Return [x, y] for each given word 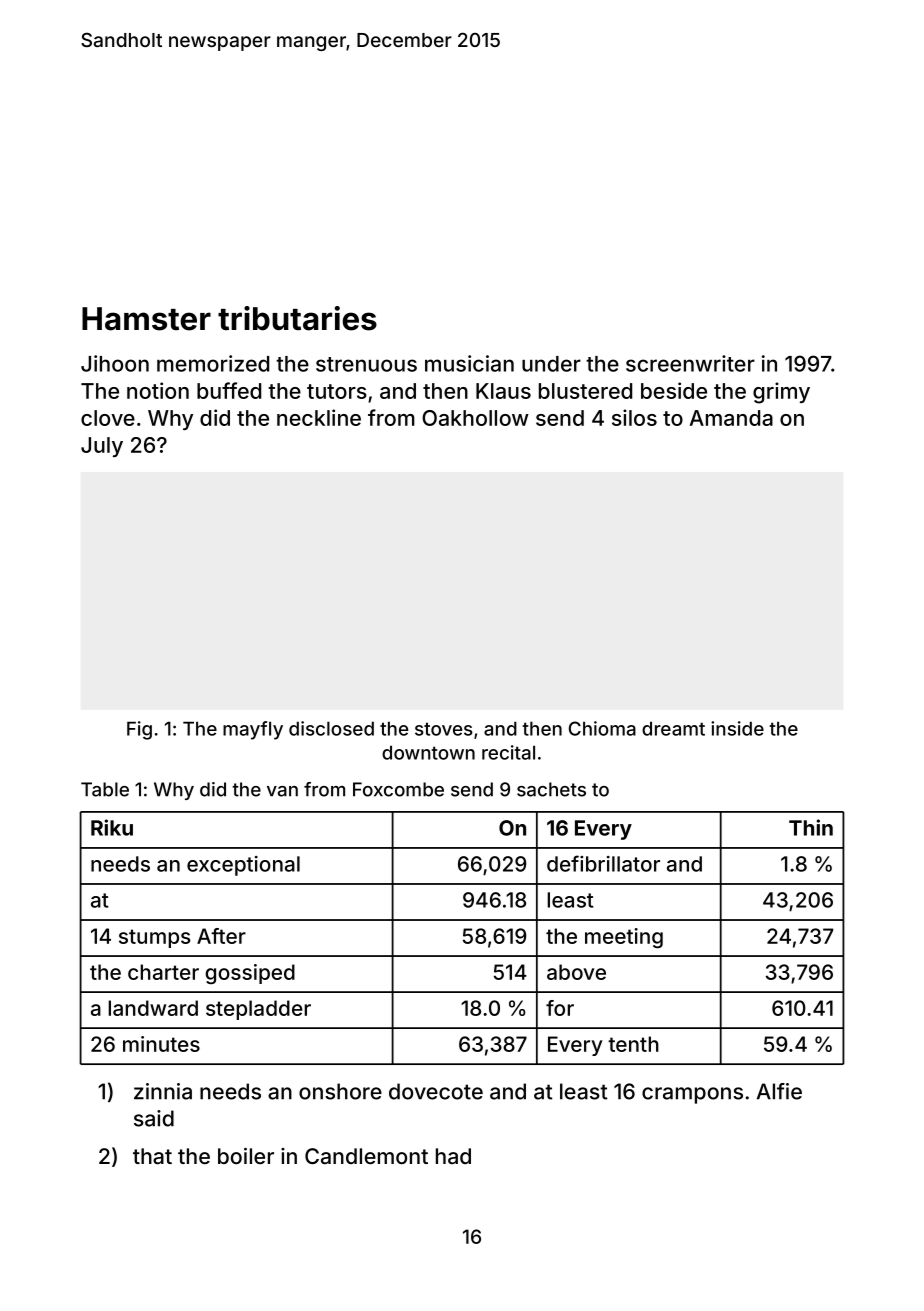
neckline [319, 417]
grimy [781, 393]
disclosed [331, 728]
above [576, 972]
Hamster [146, 319]
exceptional [243, 866]
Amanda [731, 418]
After [221, 936]
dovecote [436, 1091]
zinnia [163, 1091]
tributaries [297, 318]
